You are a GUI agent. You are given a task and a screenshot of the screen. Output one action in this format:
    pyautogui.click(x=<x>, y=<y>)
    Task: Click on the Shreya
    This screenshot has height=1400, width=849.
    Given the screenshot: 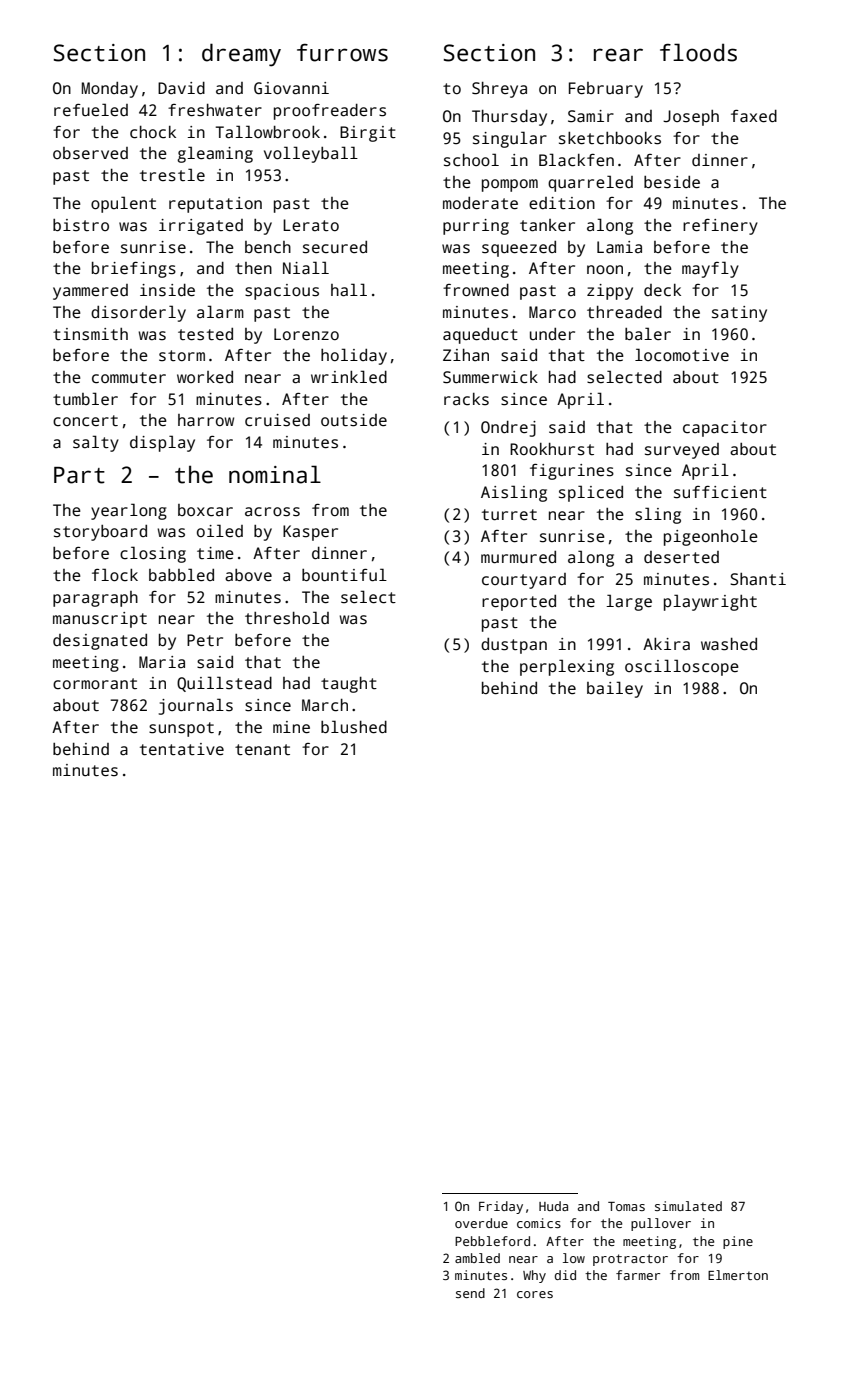 What is the action you would take?
    pyautogui.click(x=499, y=90)
